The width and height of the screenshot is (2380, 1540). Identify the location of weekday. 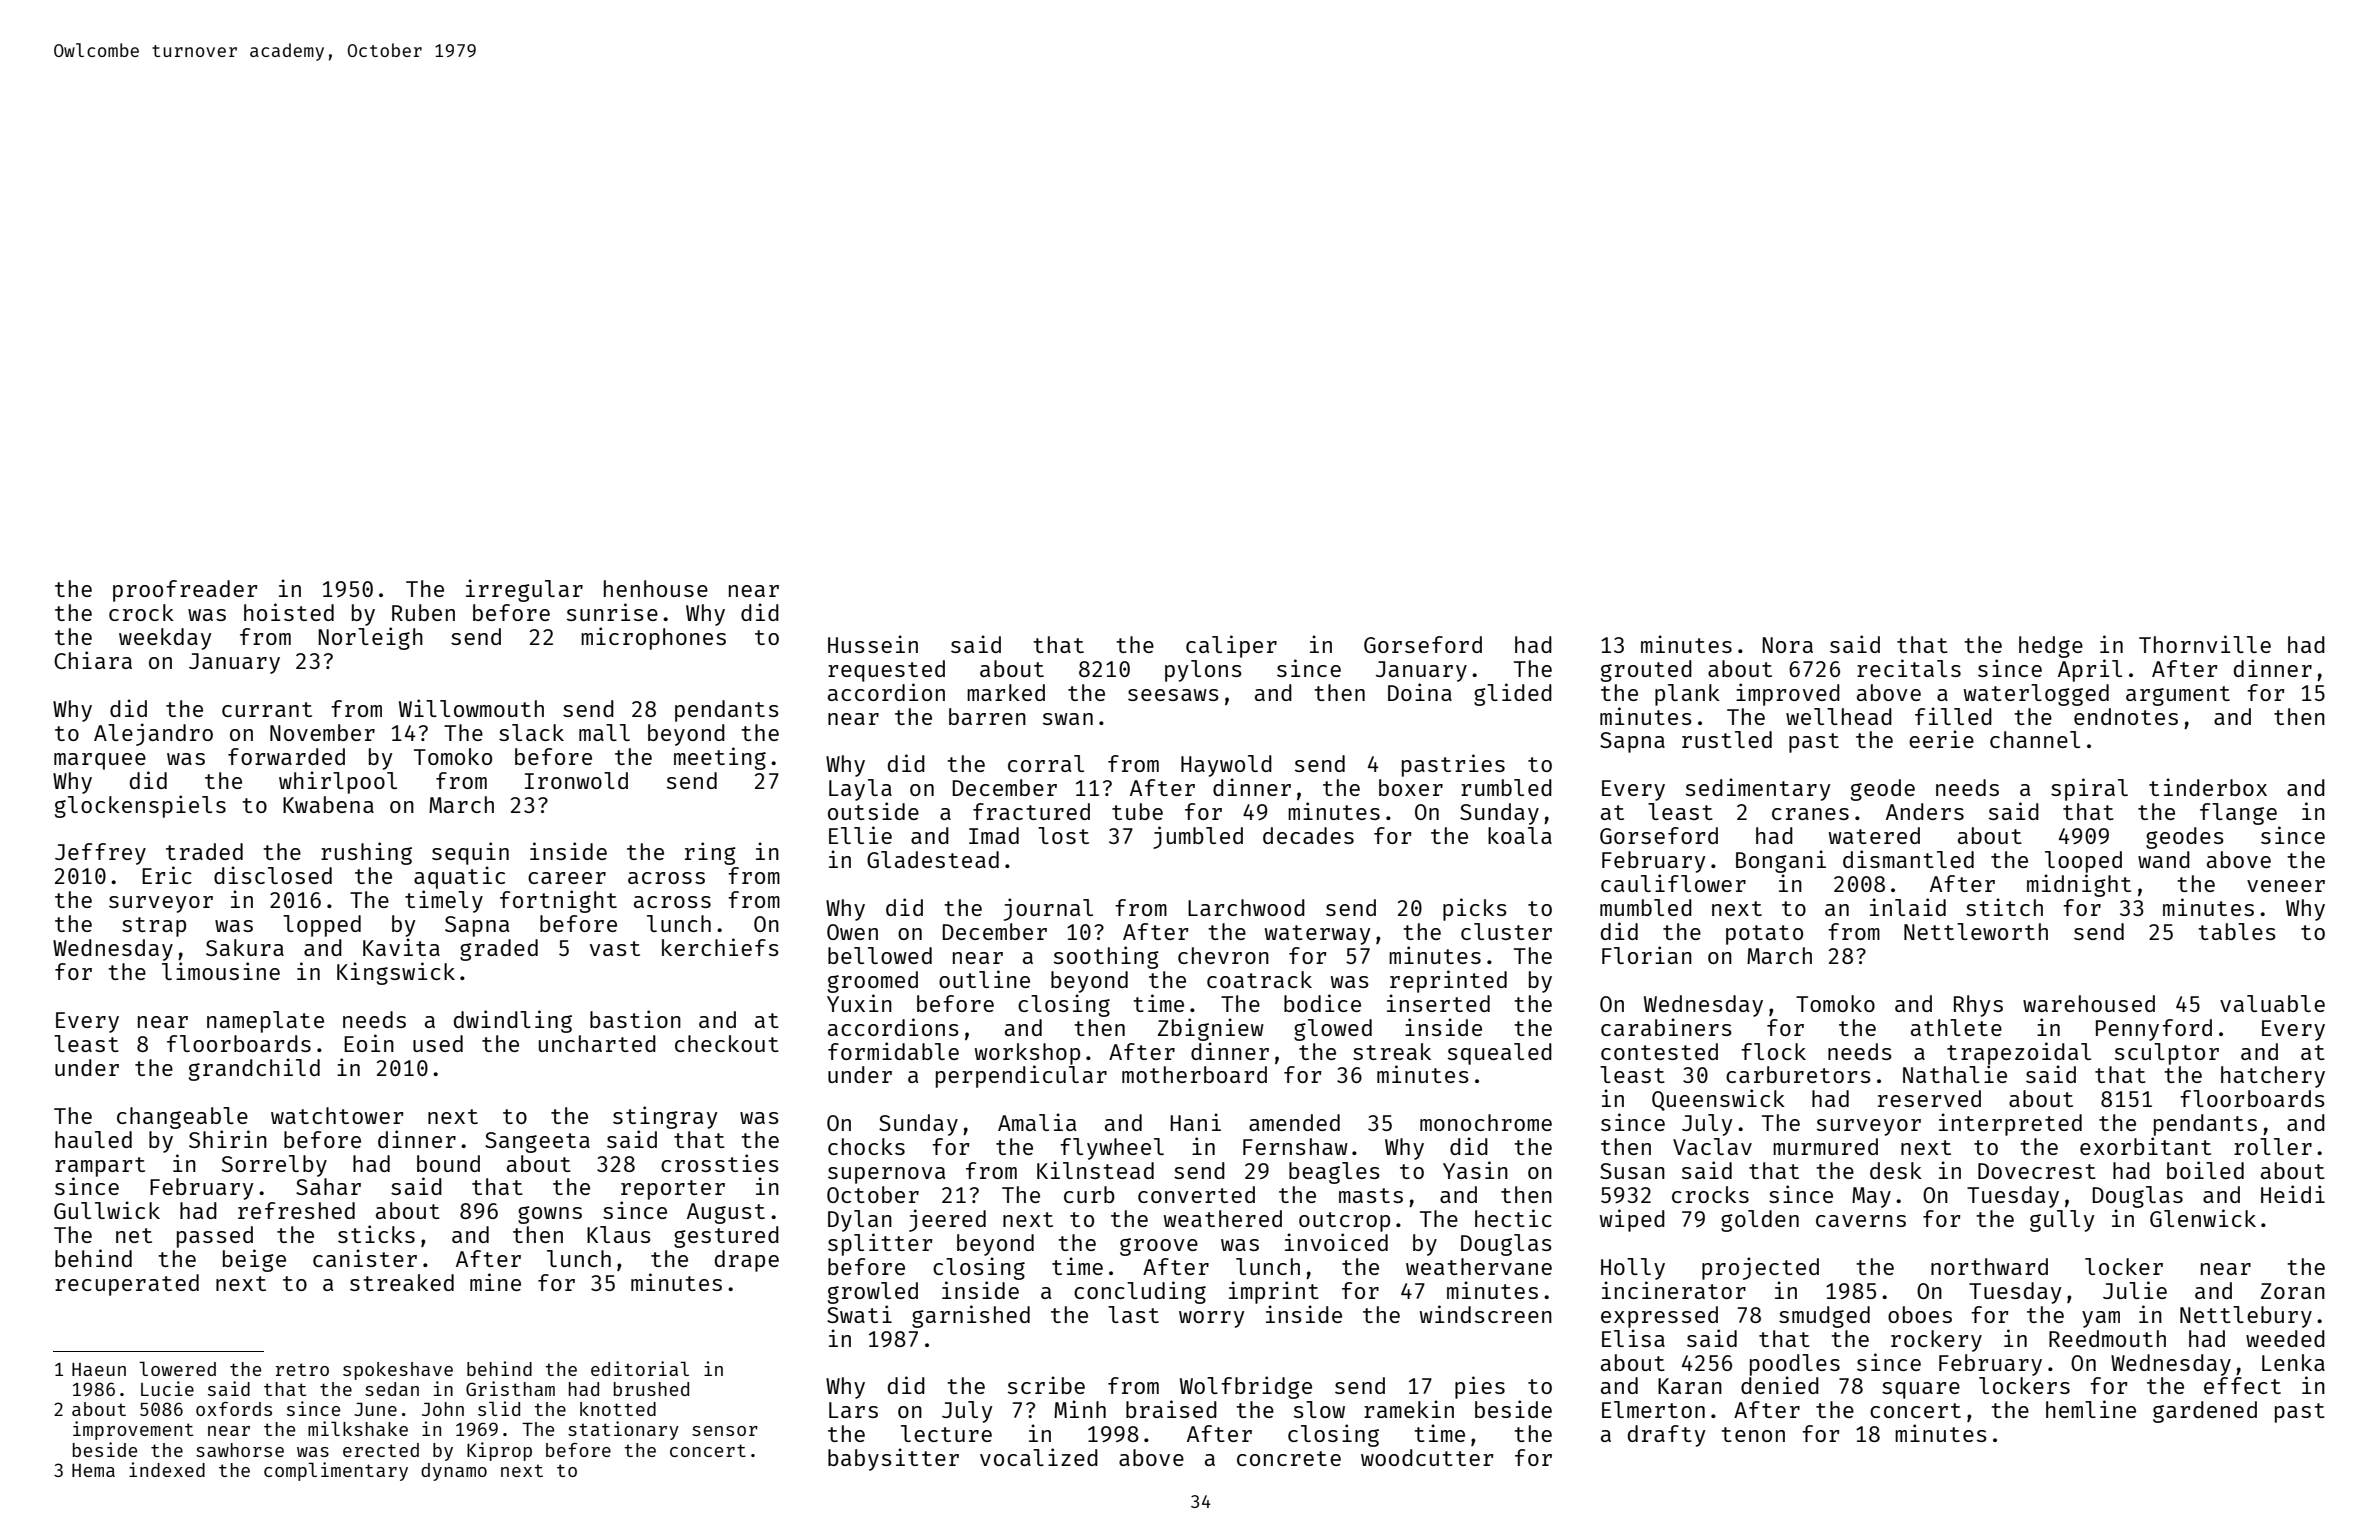
(165, 639).
